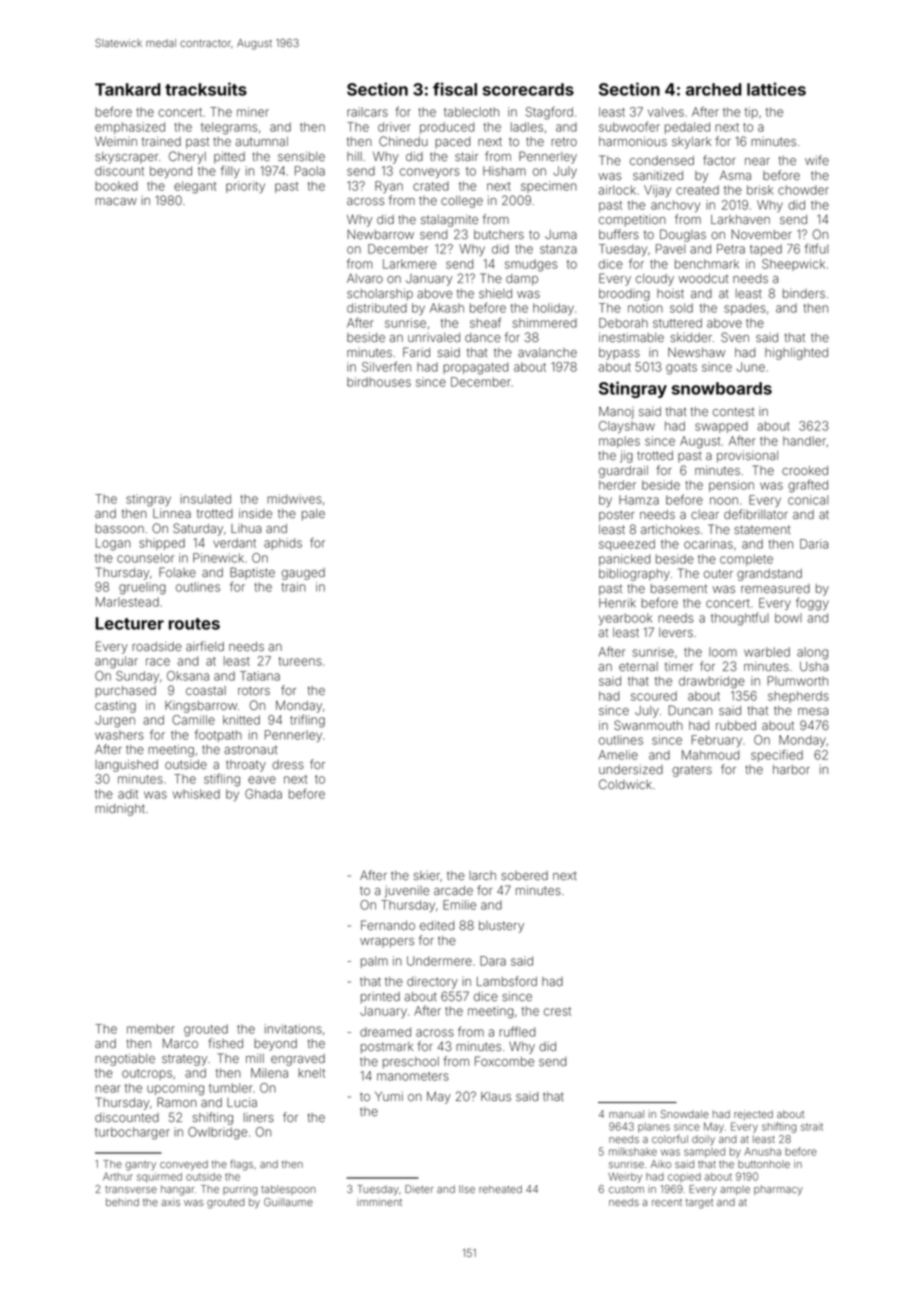 This image has width=924, height=1308. Describe the element at coordinates (685, 1114) in the image. I see `Snowdale` at that location.
